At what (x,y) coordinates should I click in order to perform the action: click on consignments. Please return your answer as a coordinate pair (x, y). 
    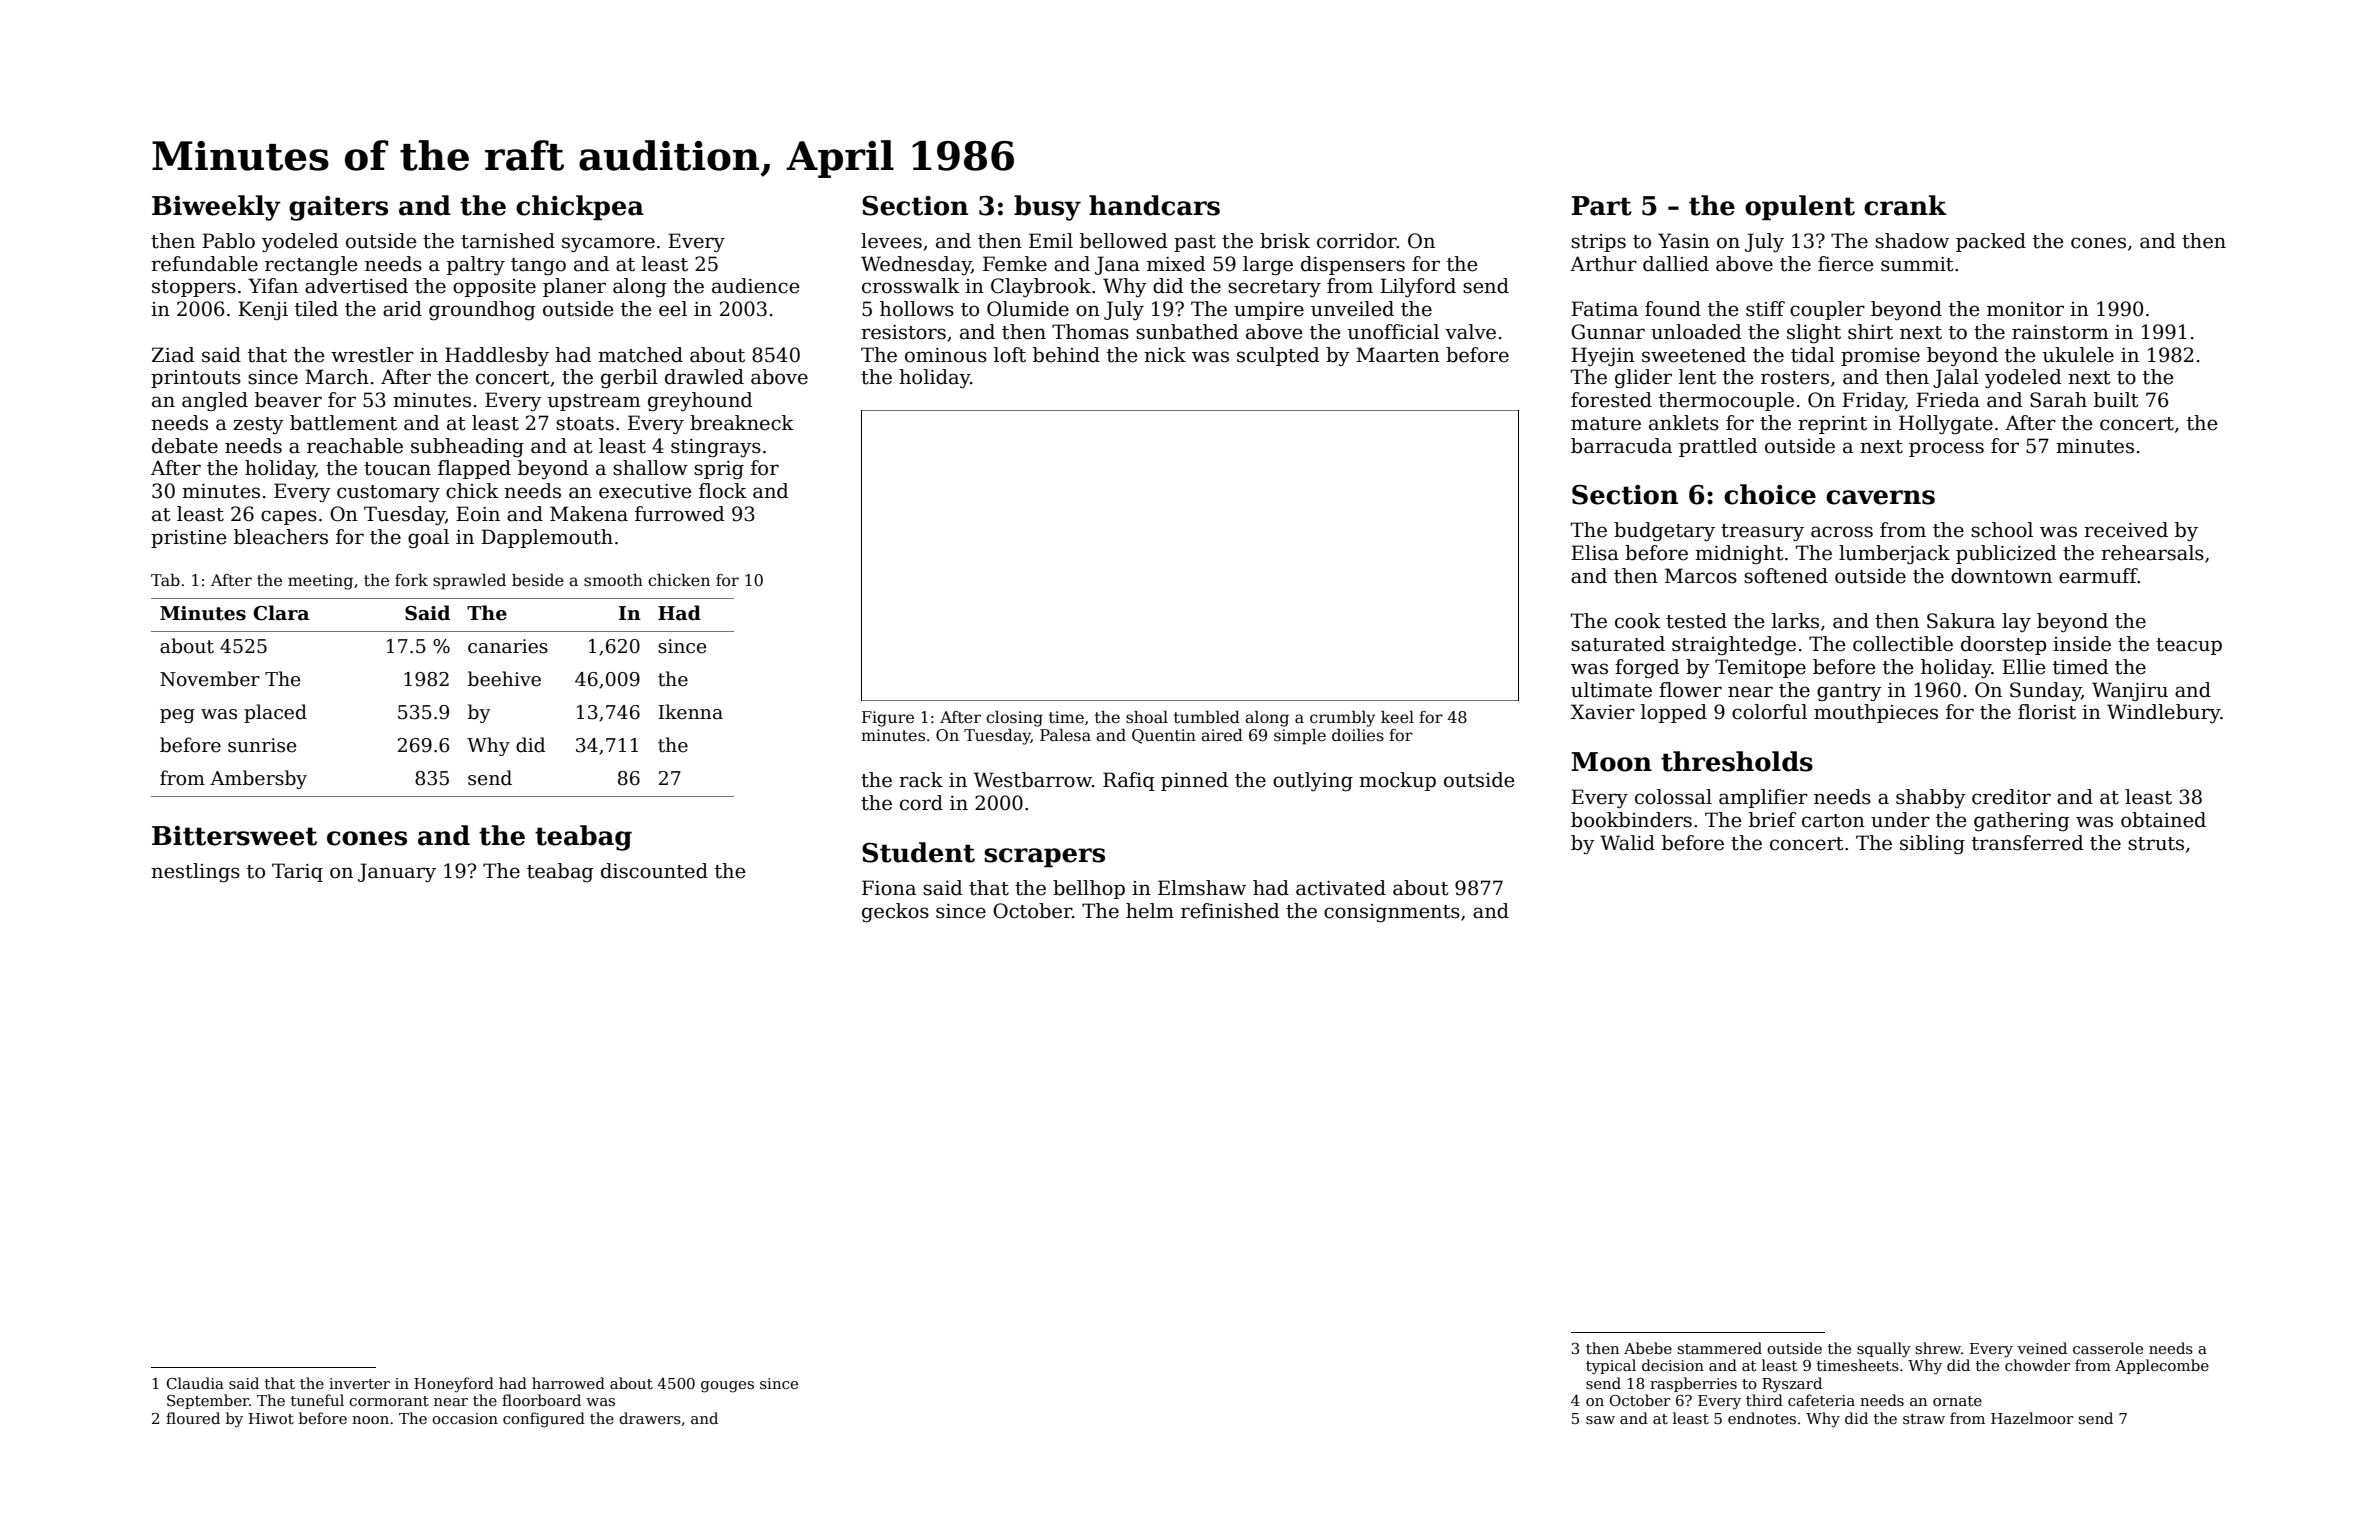
    Looking at the image, I should click on (1392, 913).
